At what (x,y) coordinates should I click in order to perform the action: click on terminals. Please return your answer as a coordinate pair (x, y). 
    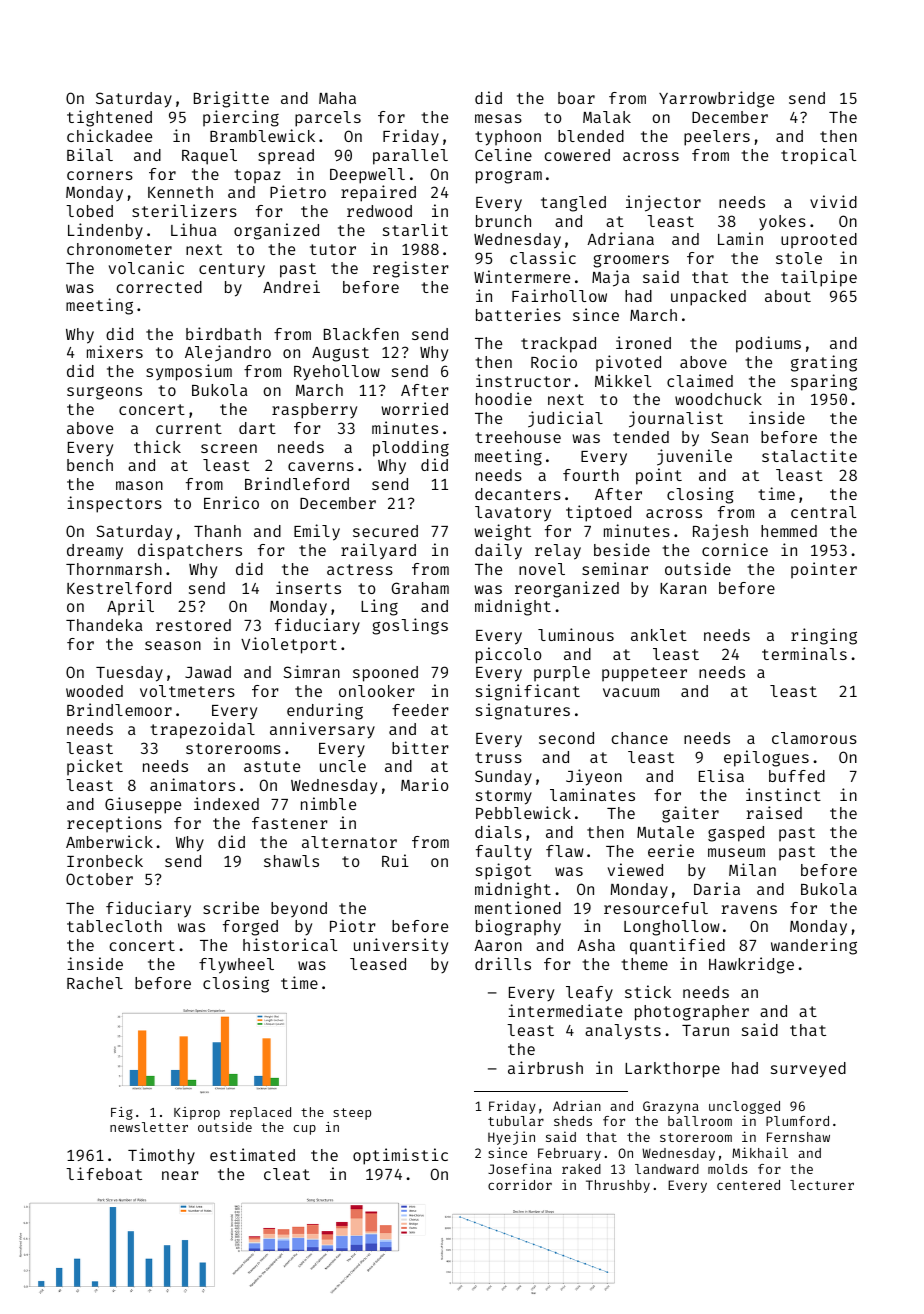
    Looking at the image, I should click on (804, 653).
